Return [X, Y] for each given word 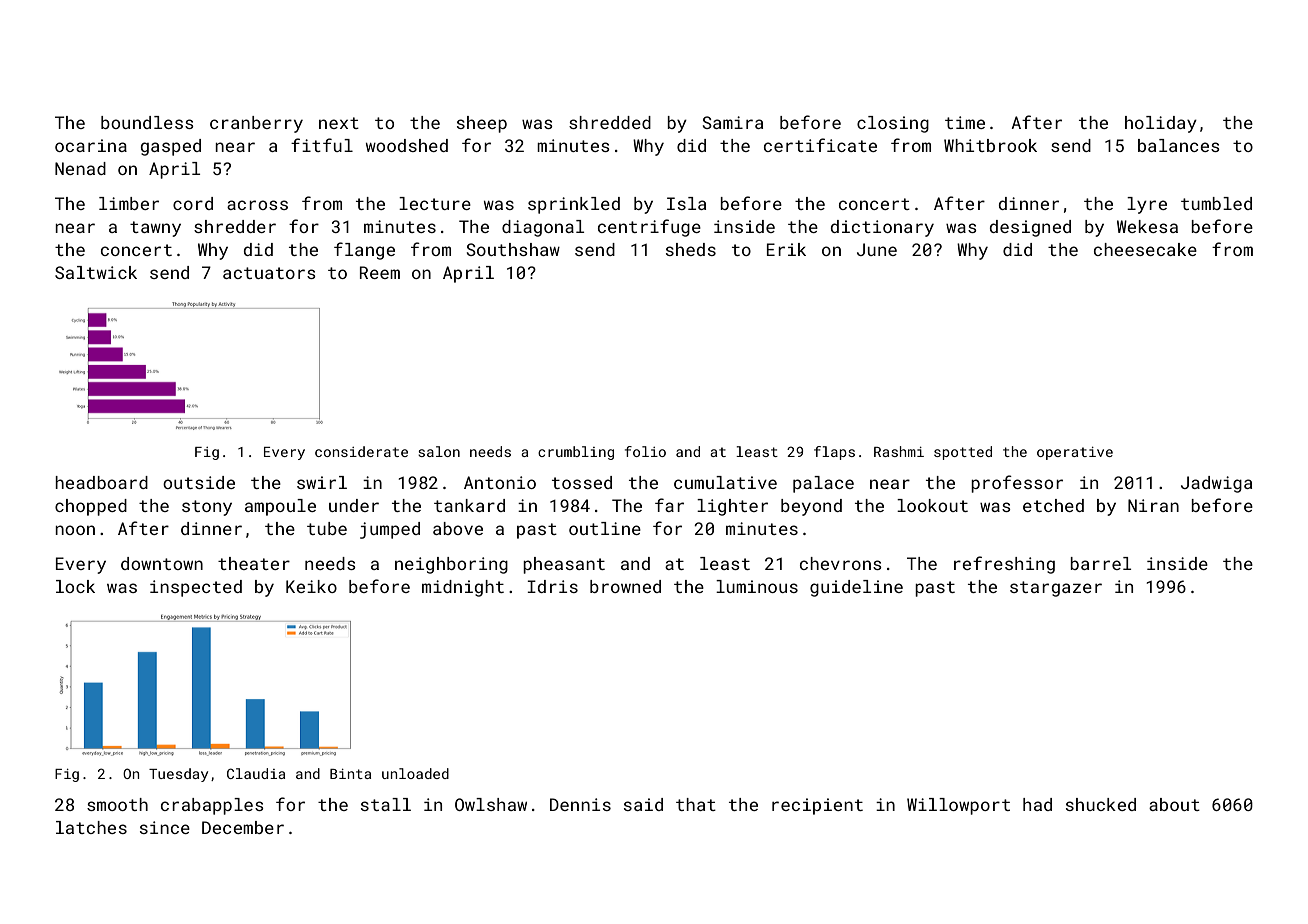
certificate [820, 145]
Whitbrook [990, 145]
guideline [856, 588]
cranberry [256, 124]
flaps [834, 453]
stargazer [1056, 589]
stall [386, 804]
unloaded [415, 773]
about [1174, 804]
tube [327, 528]
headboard [101, 482]
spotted [963, 453]
